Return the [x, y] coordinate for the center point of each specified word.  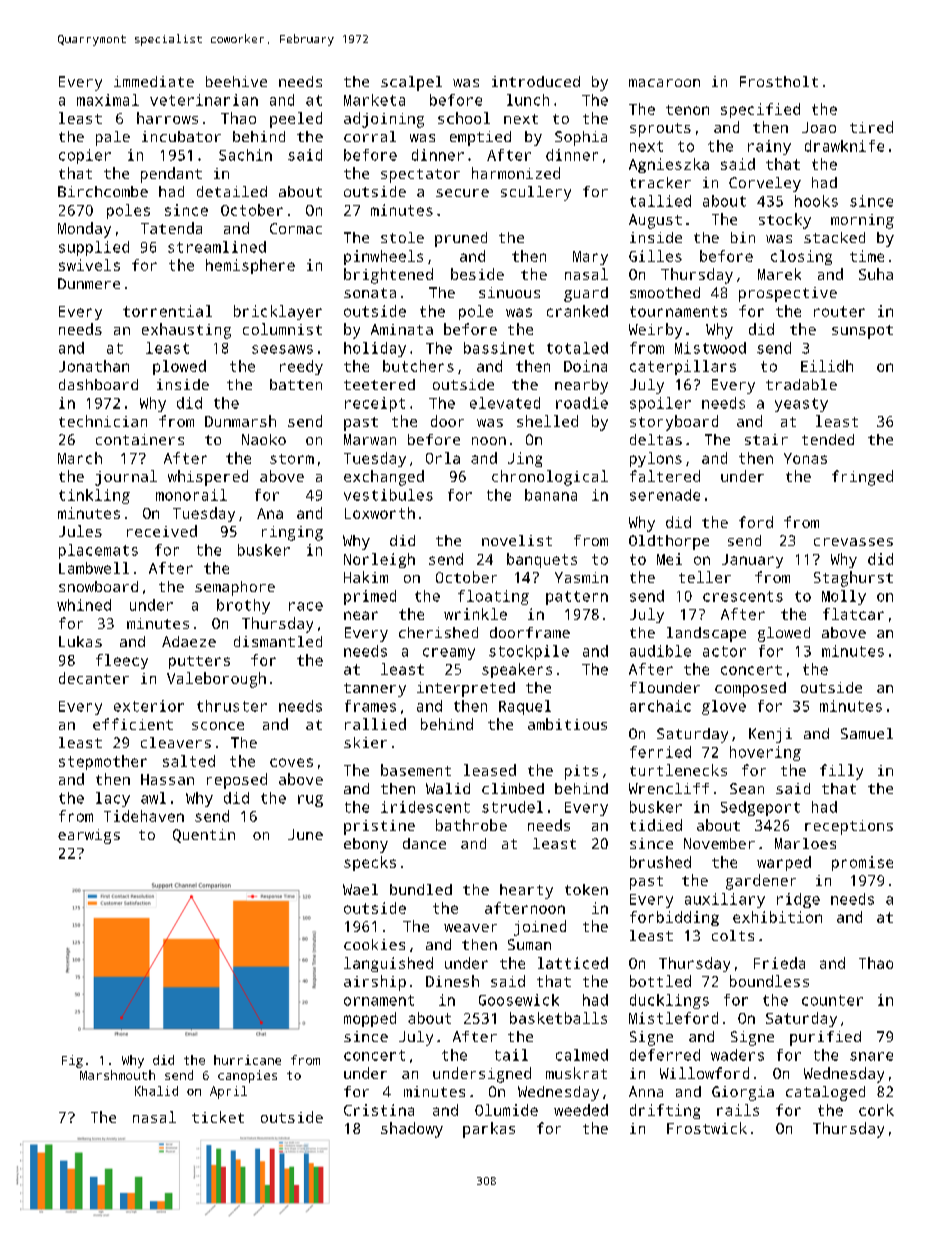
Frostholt [779, 81]
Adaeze [189, 641]
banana [551, 495]
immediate [154, 81]
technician [103, 421]
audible [660, 651]
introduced [536, 81]
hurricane [247, 1060]
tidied [656, 825]
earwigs [89, 836]
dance [424, 843]
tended [828, 439]
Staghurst [853, 579]
